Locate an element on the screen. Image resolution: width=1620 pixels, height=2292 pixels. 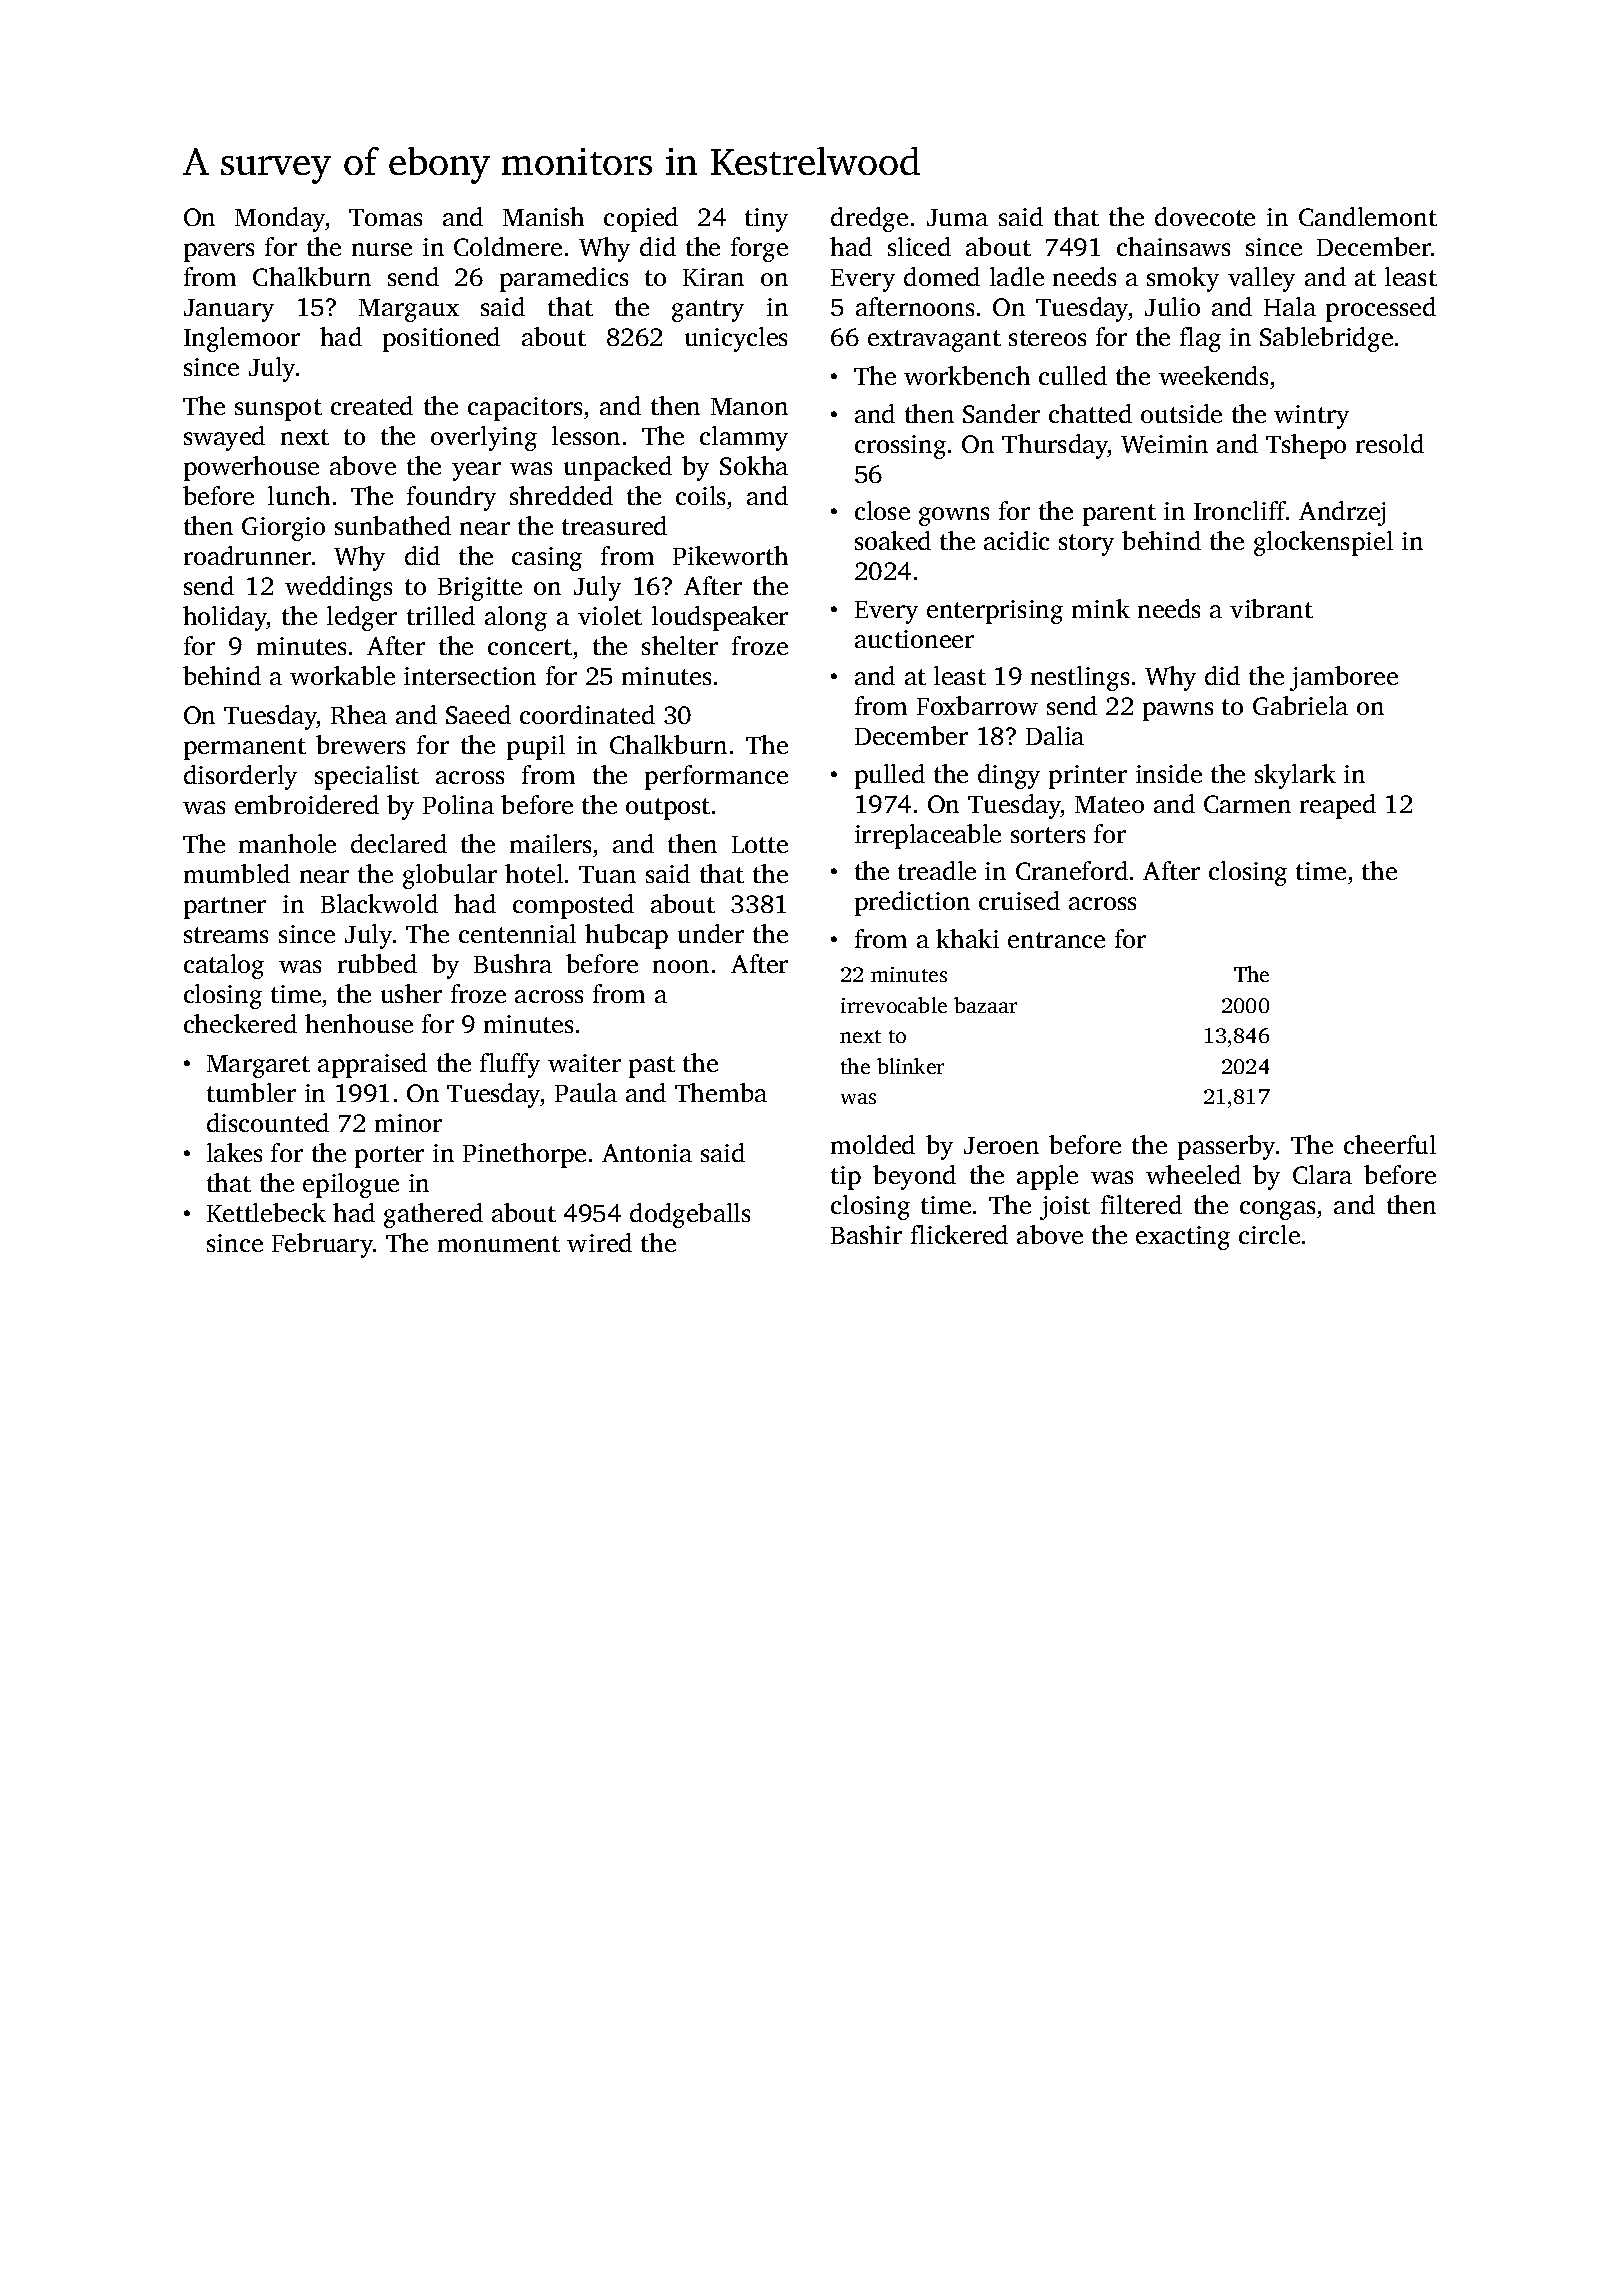
circle is located at coordinates (1269, 1234).
